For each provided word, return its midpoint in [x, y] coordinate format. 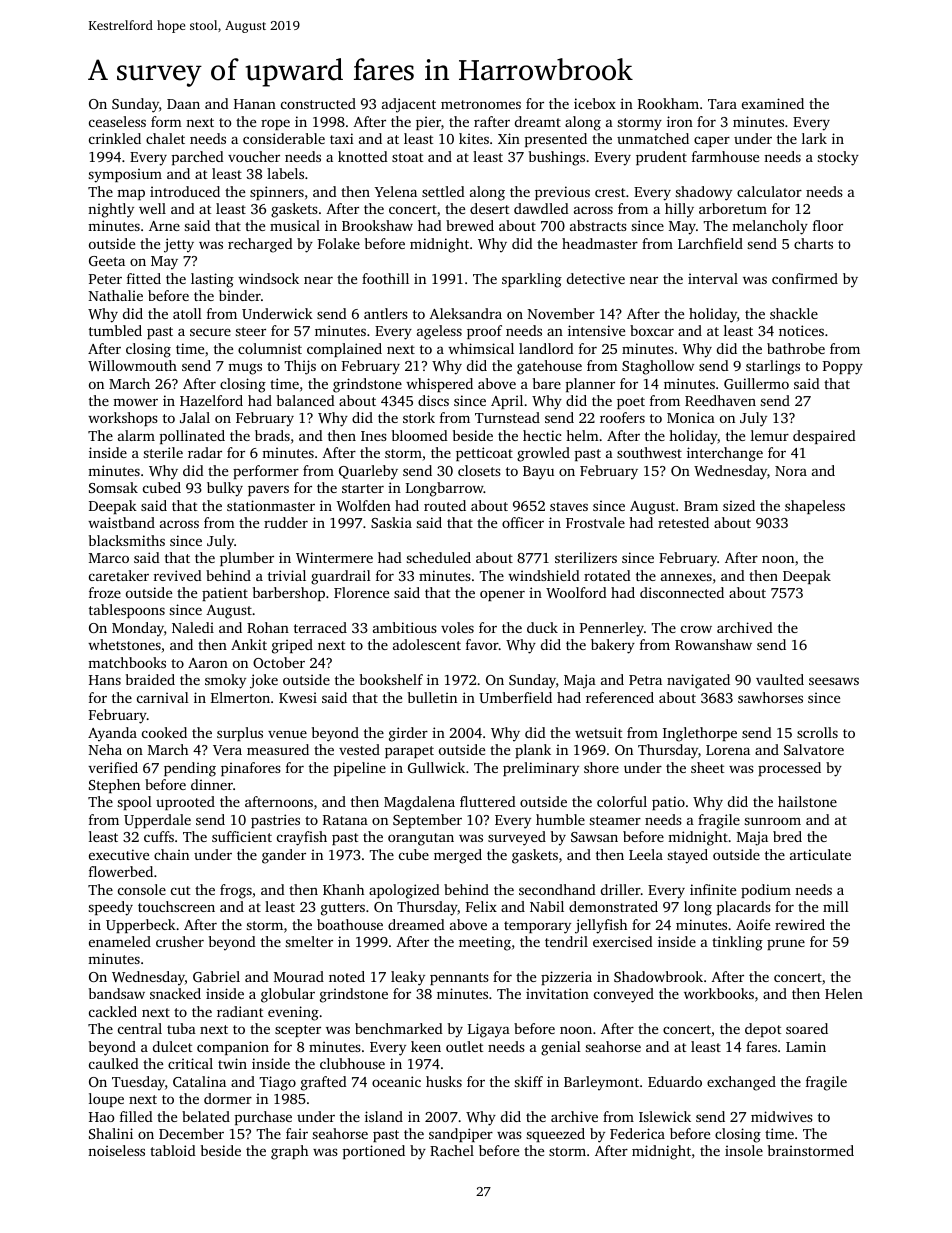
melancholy [770, 227]
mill [836, 906]
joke [264, 681]
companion [233, 1048]
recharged [260, 245]
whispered [439, 385]
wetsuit [599, 732]
